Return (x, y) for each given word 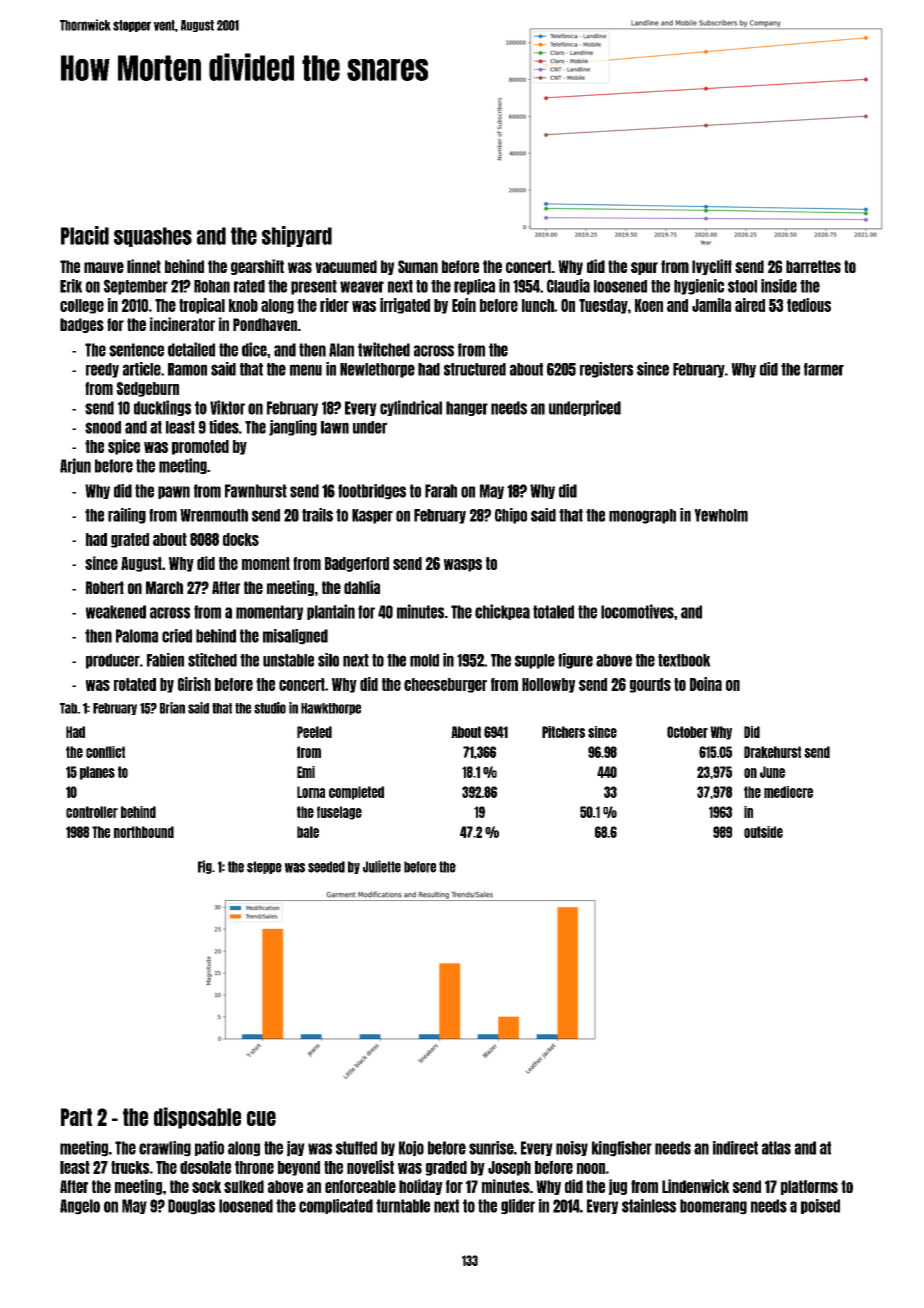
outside (763, 832)
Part (76, 1117)
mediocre (788, 792)
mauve (104, 267)
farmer (824, 369)
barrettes (813, 266)
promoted (200, 447)
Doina (706, 684)
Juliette (382, 866)
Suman (418, 266)
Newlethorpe (377, 370)
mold (424, 660)
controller (92, 812)
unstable (288, 660)
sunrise (491, 1148)
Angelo (80, 1207)
